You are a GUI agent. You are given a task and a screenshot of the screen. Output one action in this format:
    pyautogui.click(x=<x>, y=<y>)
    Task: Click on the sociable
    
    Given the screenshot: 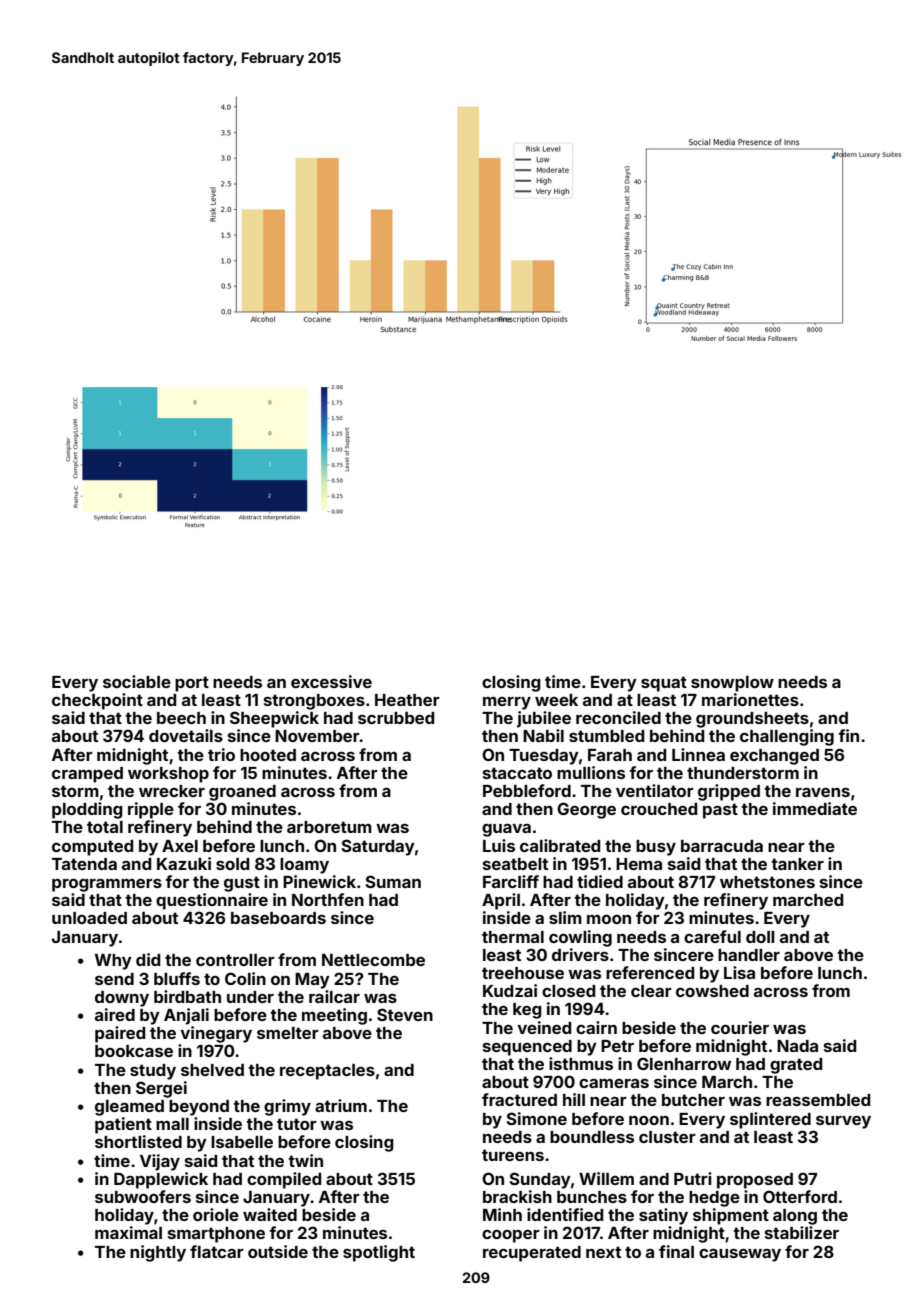 What is the action you would take?
    pyautogui.click(x=137, y=681)
